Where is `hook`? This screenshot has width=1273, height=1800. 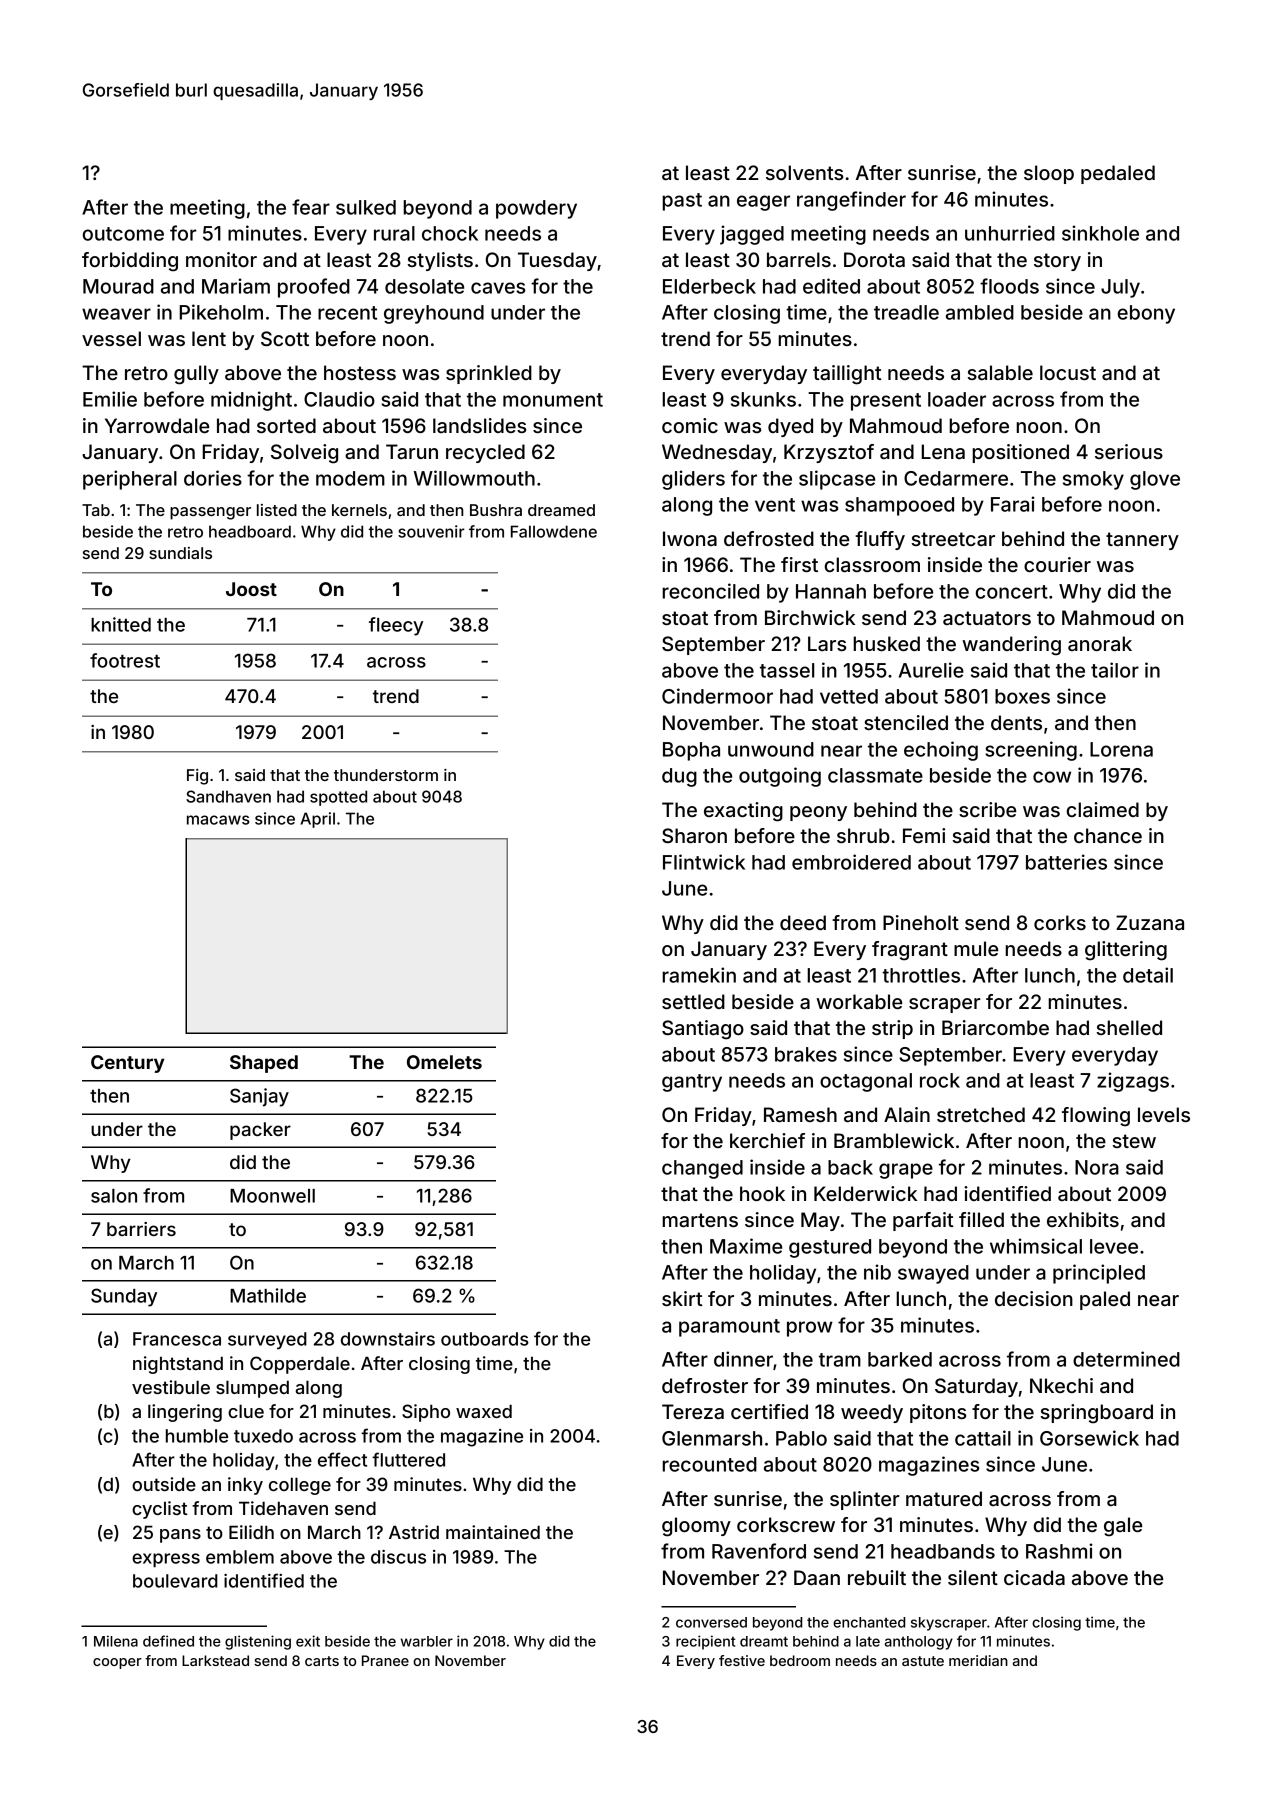
hook is located at coordinates (762, 1193).
